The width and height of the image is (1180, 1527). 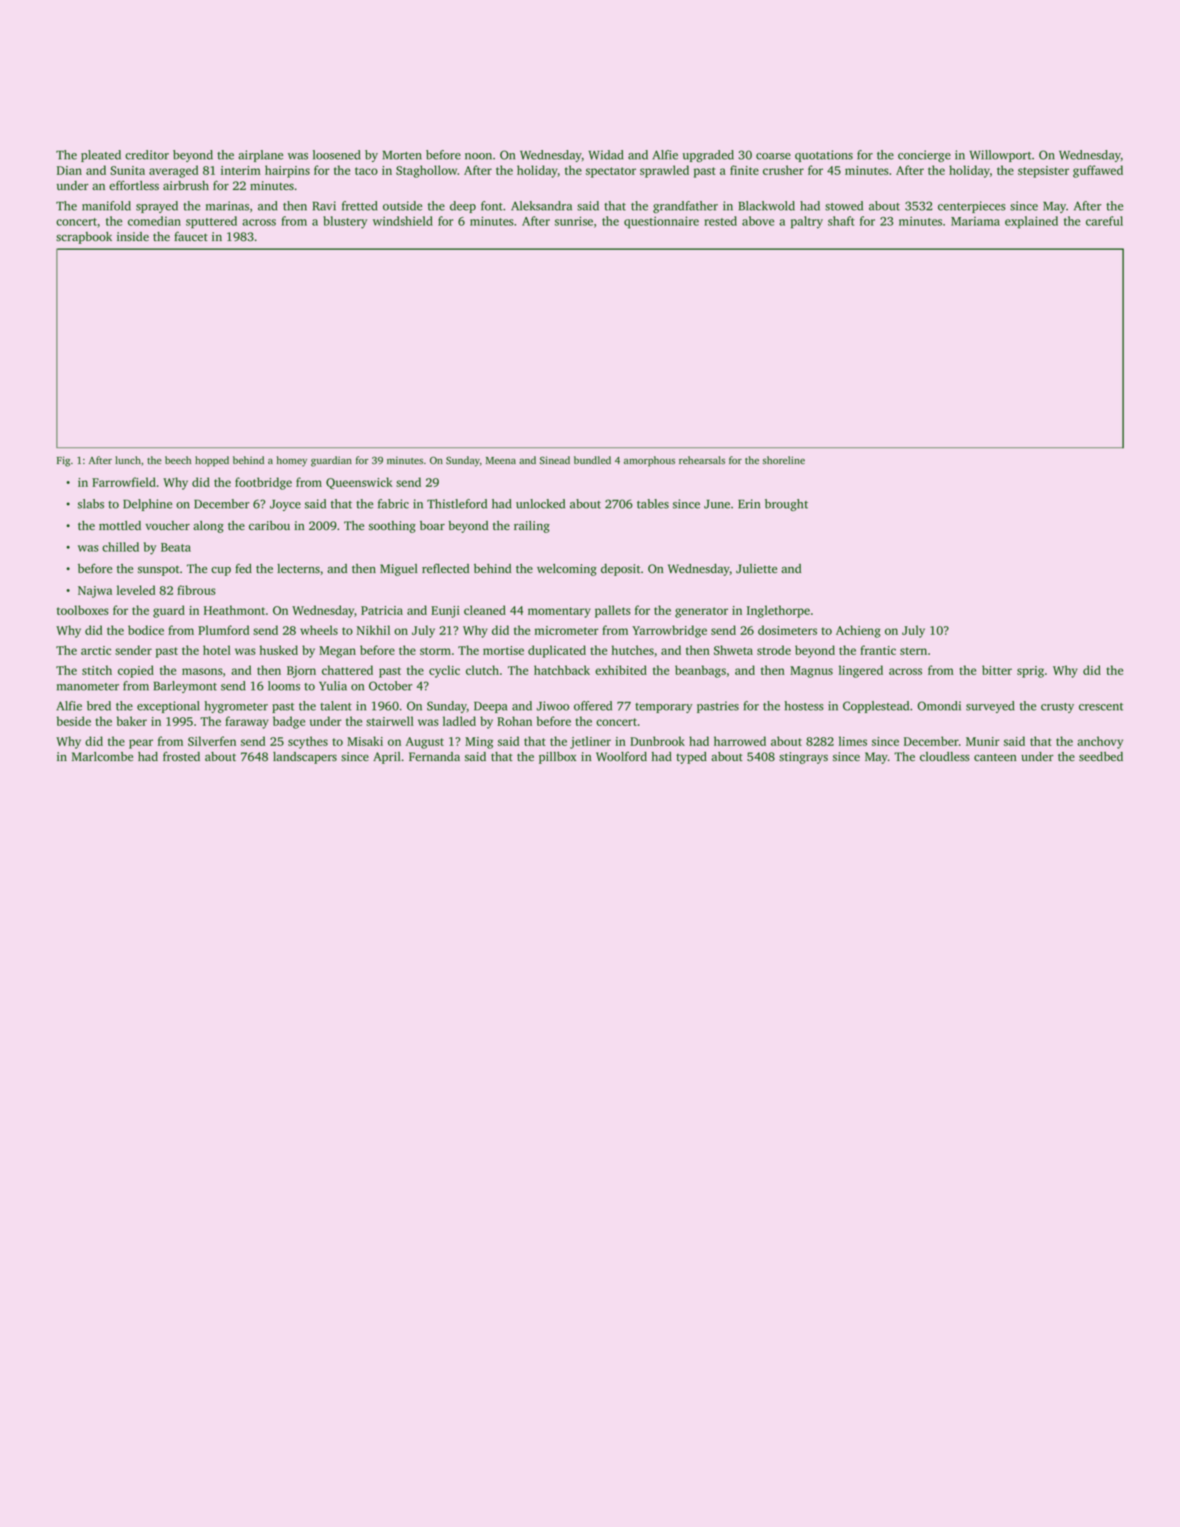 What do you see at coordinates (700, 671) in the image?
I see `beanbags` at bounding box center [700, 671].
